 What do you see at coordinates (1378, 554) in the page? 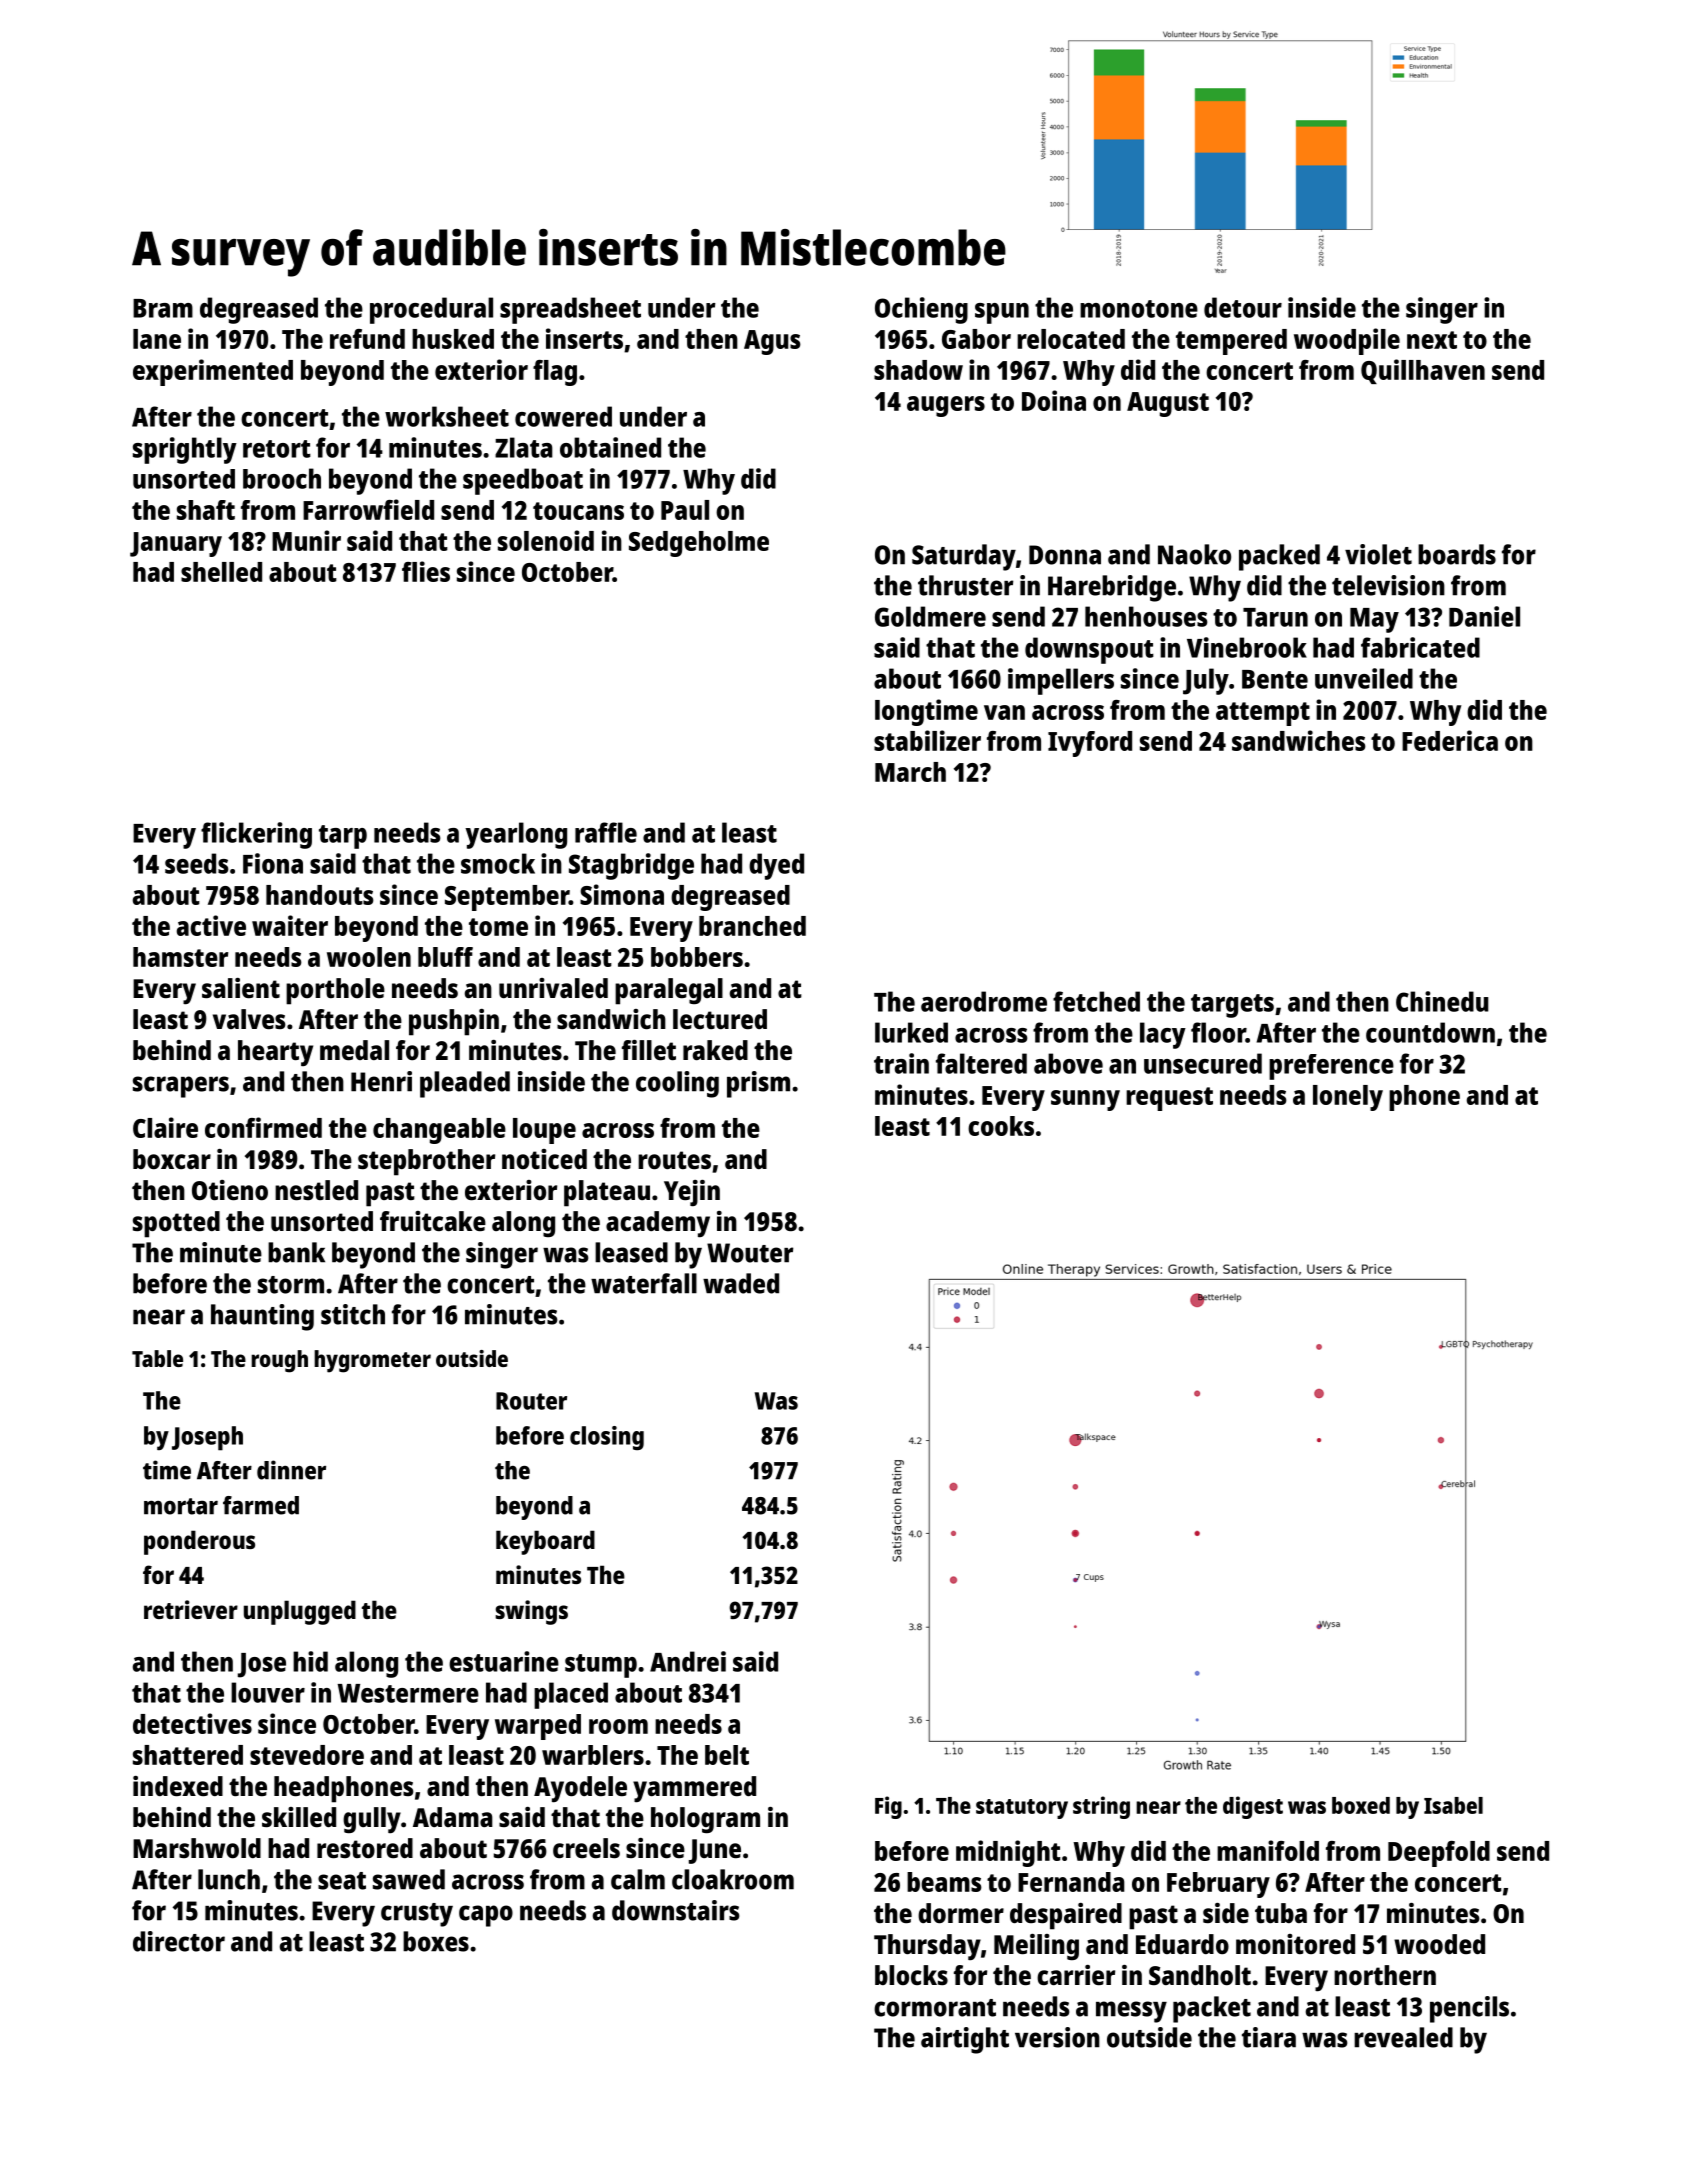
I see `violet` at bounding box center [1378, 554].
